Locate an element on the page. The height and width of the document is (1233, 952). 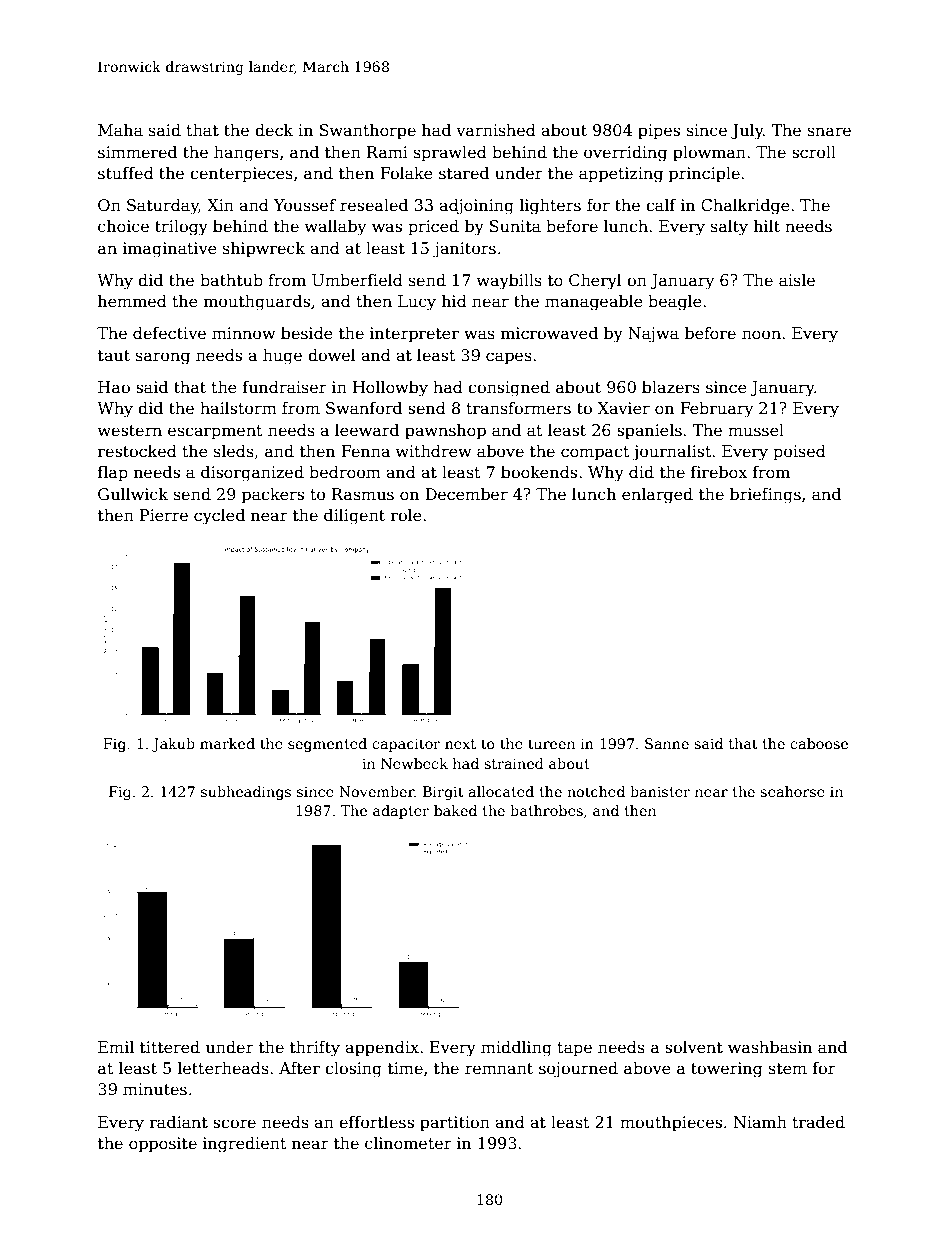
segmented is located at coordinates (327, 745).
